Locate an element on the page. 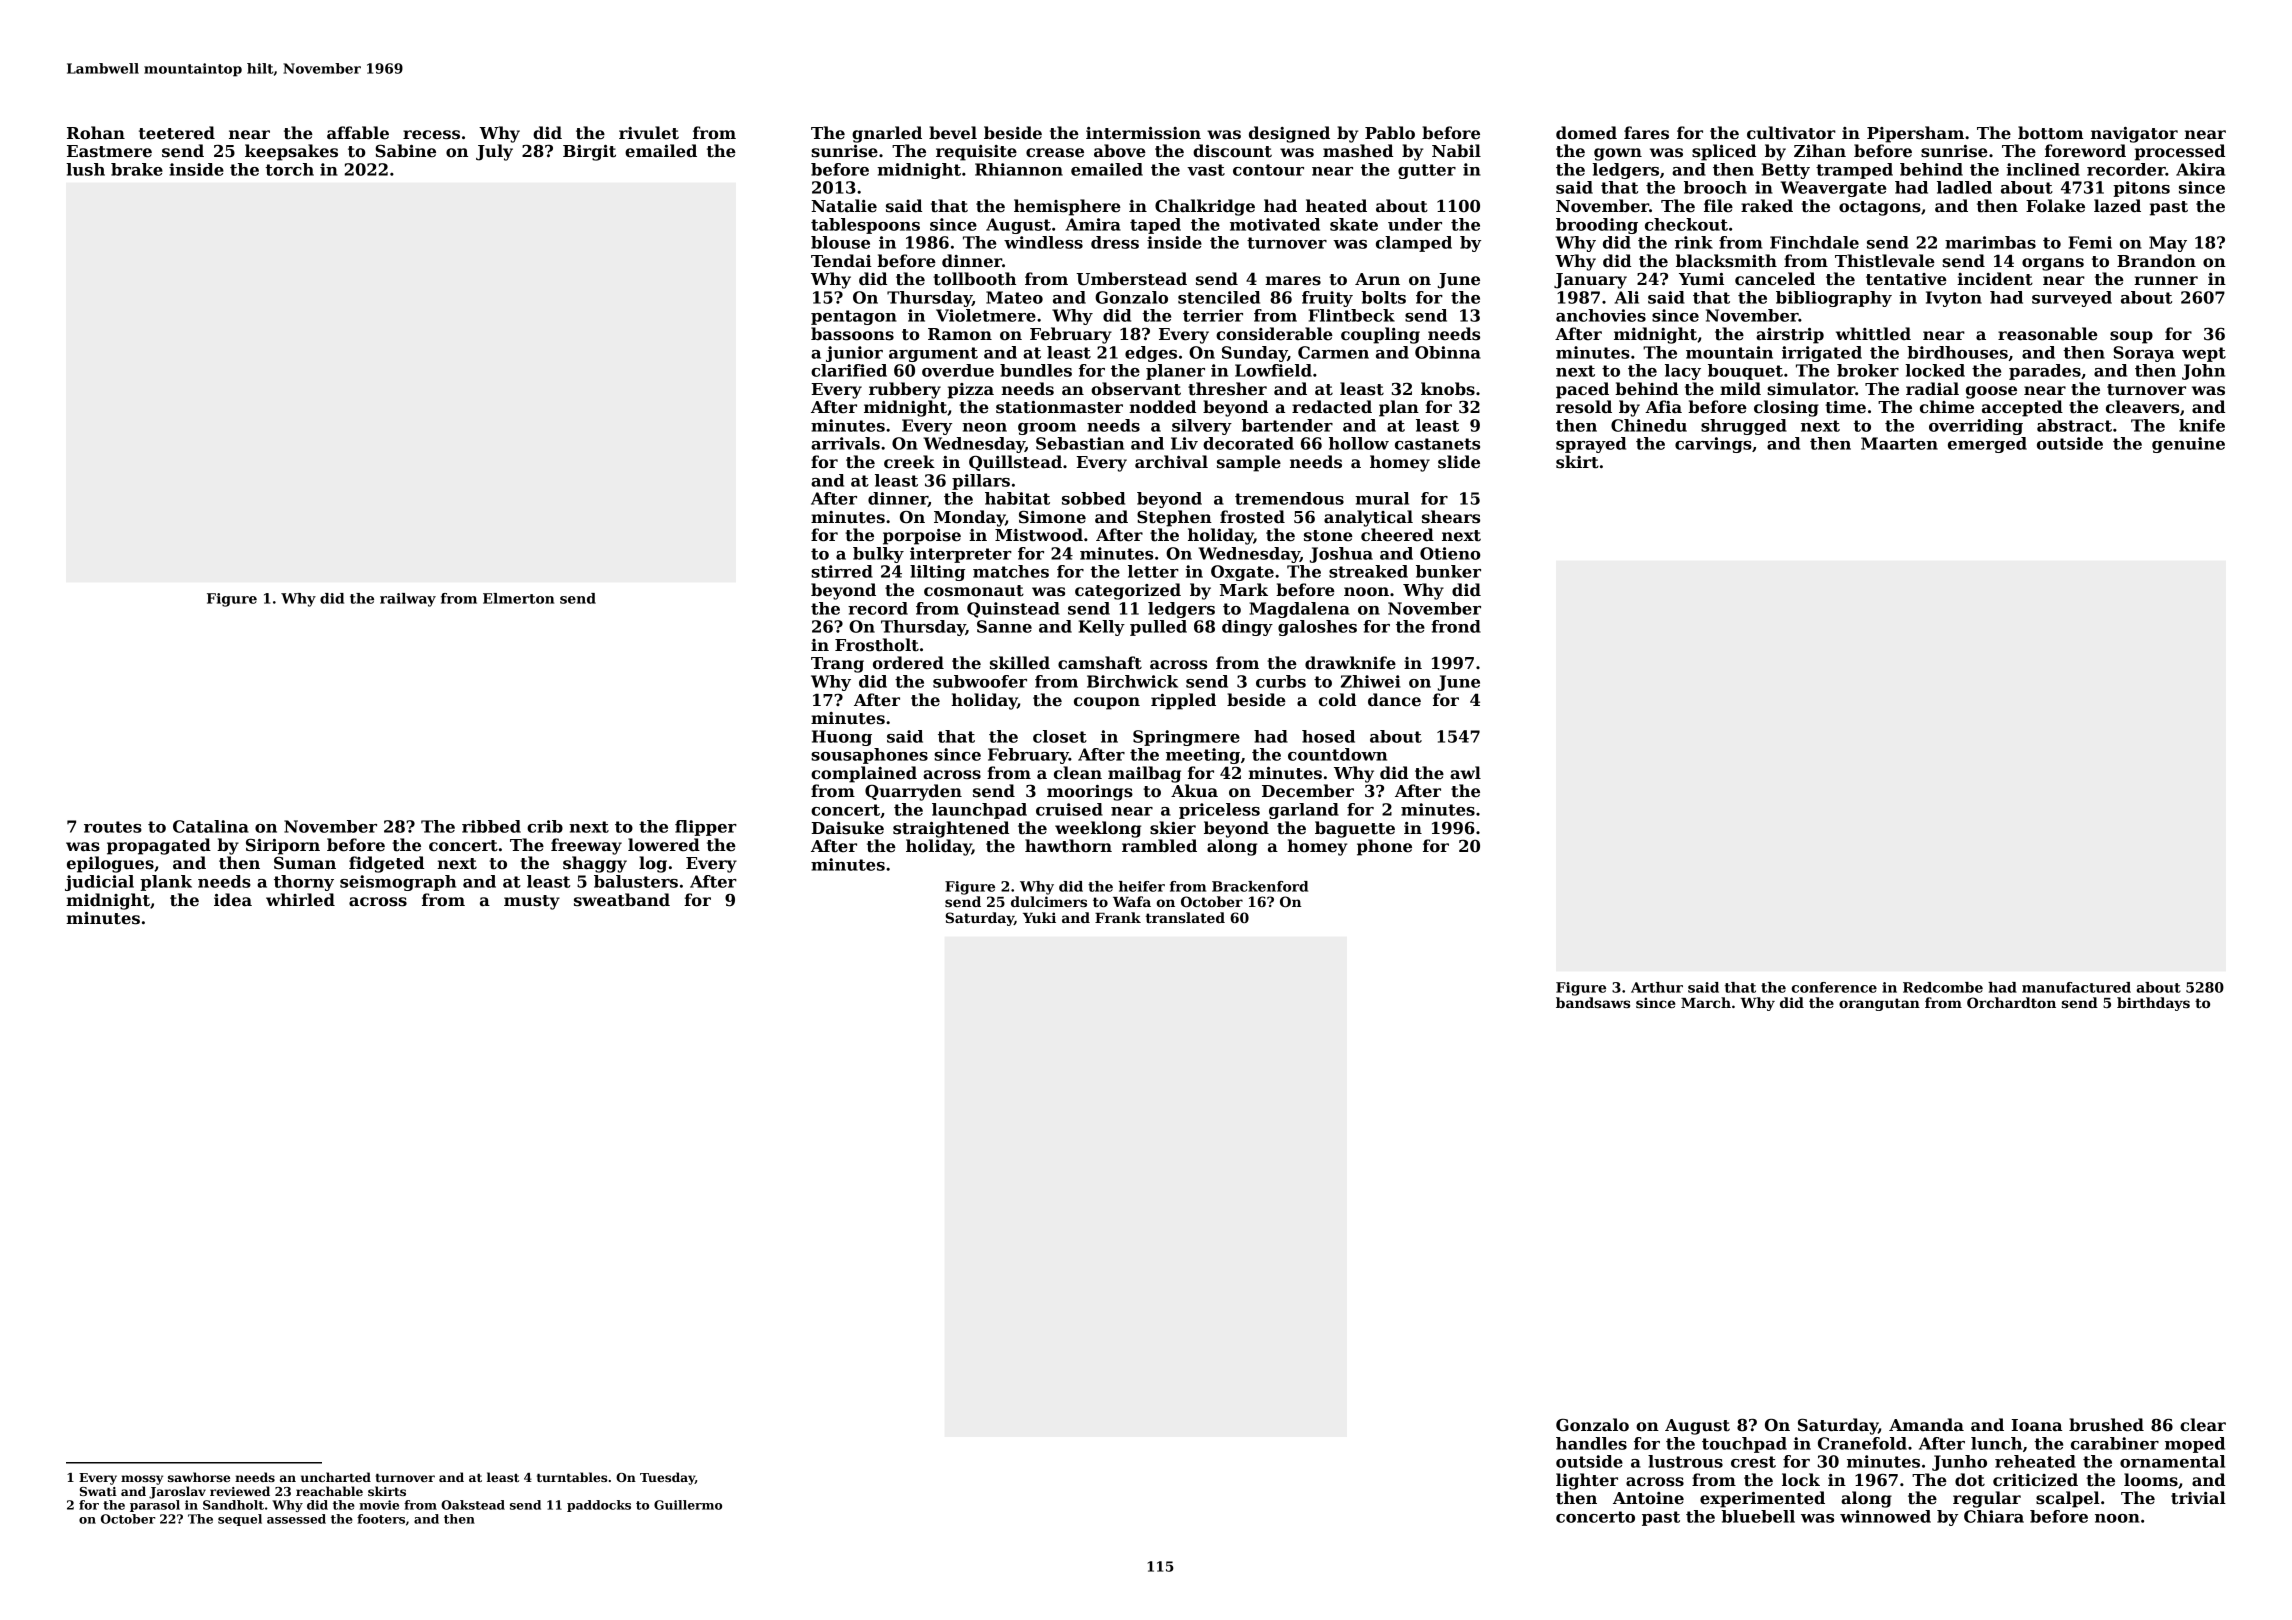  Birgit is located at coordinates (589, 153).
